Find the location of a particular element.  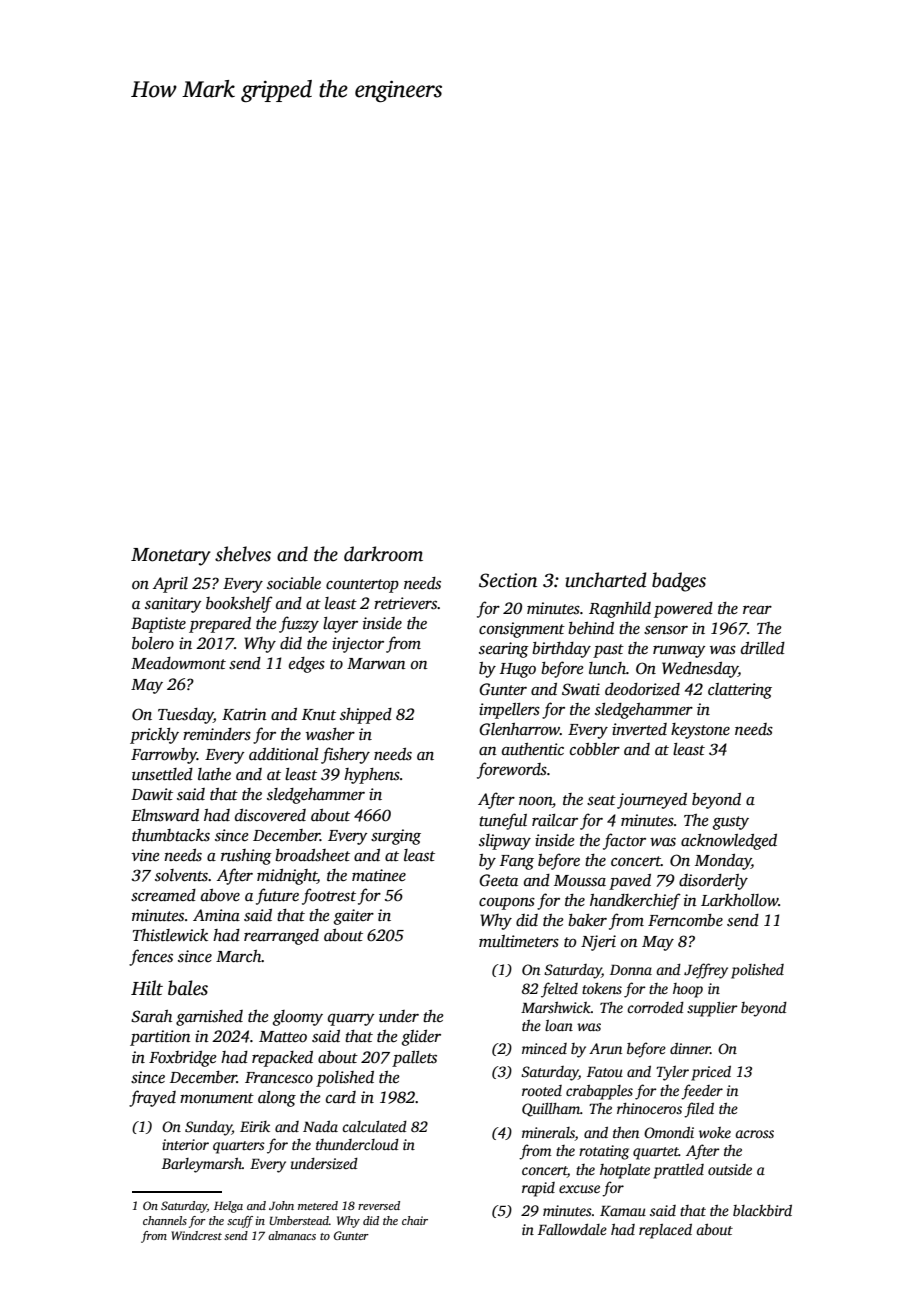

shelves is located at coordinates (243, 554).
